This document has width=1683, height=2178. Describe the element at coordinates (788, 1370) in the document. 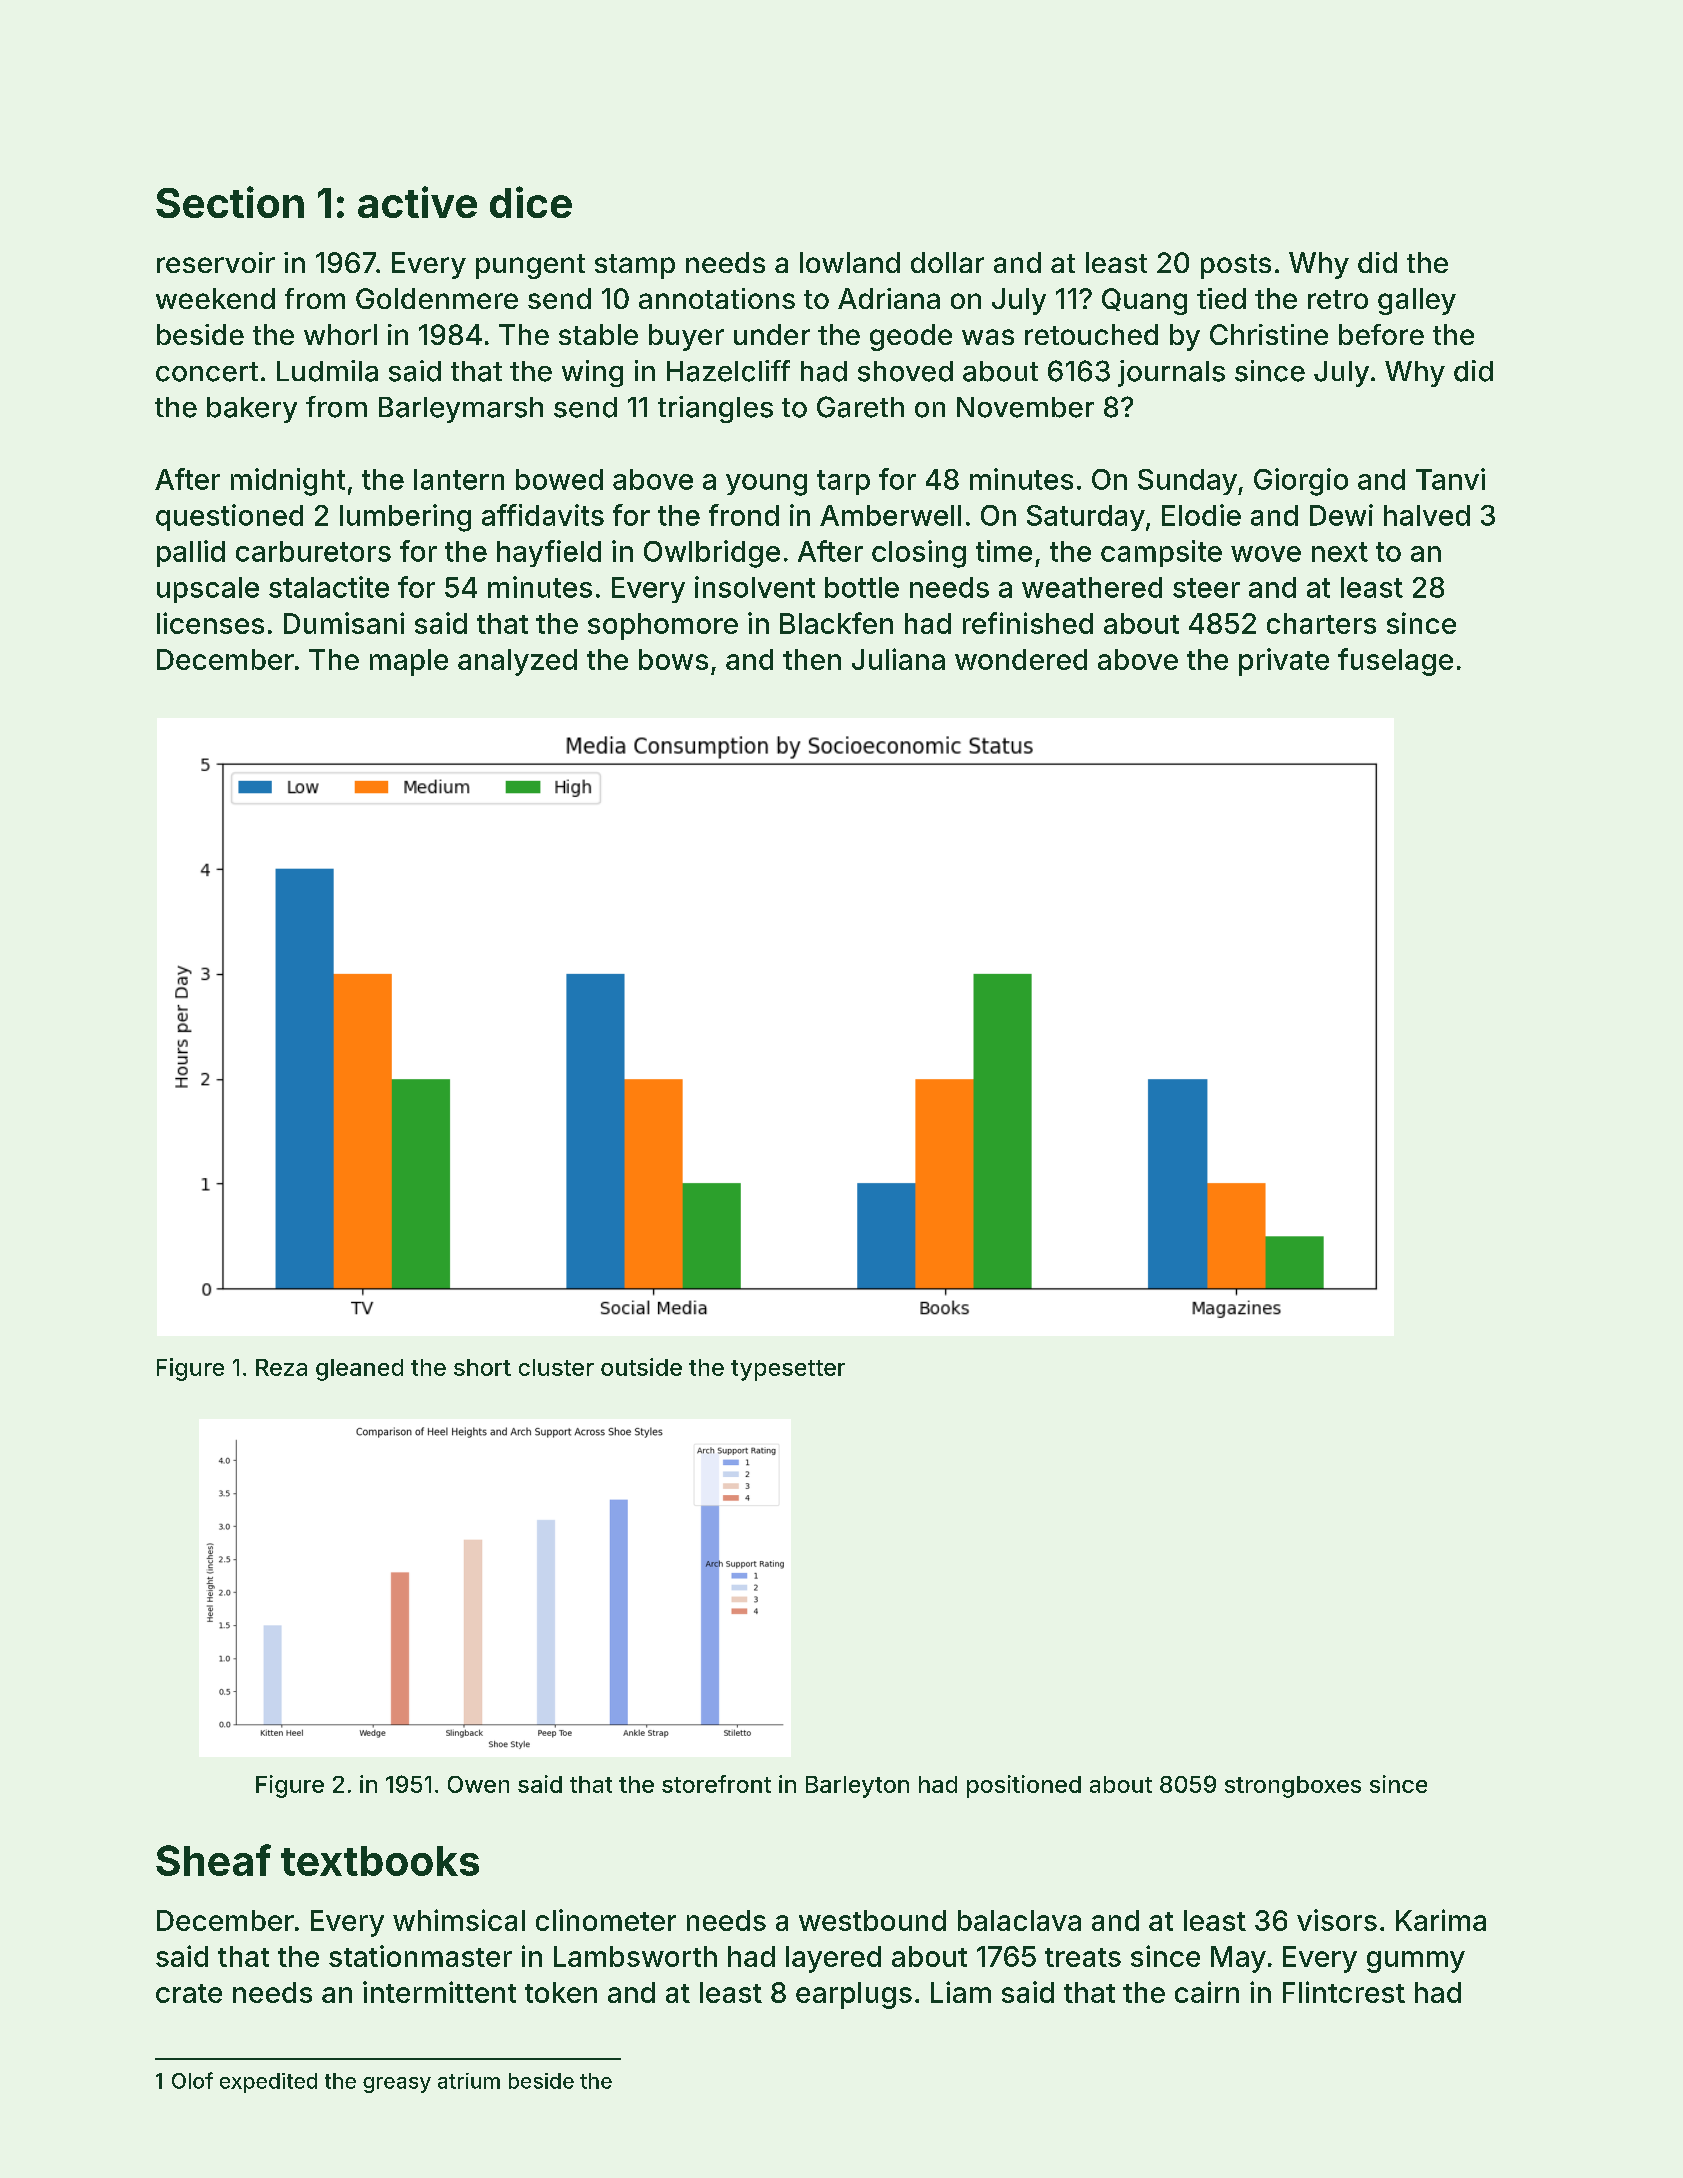

I see `typesetter` at that location.
